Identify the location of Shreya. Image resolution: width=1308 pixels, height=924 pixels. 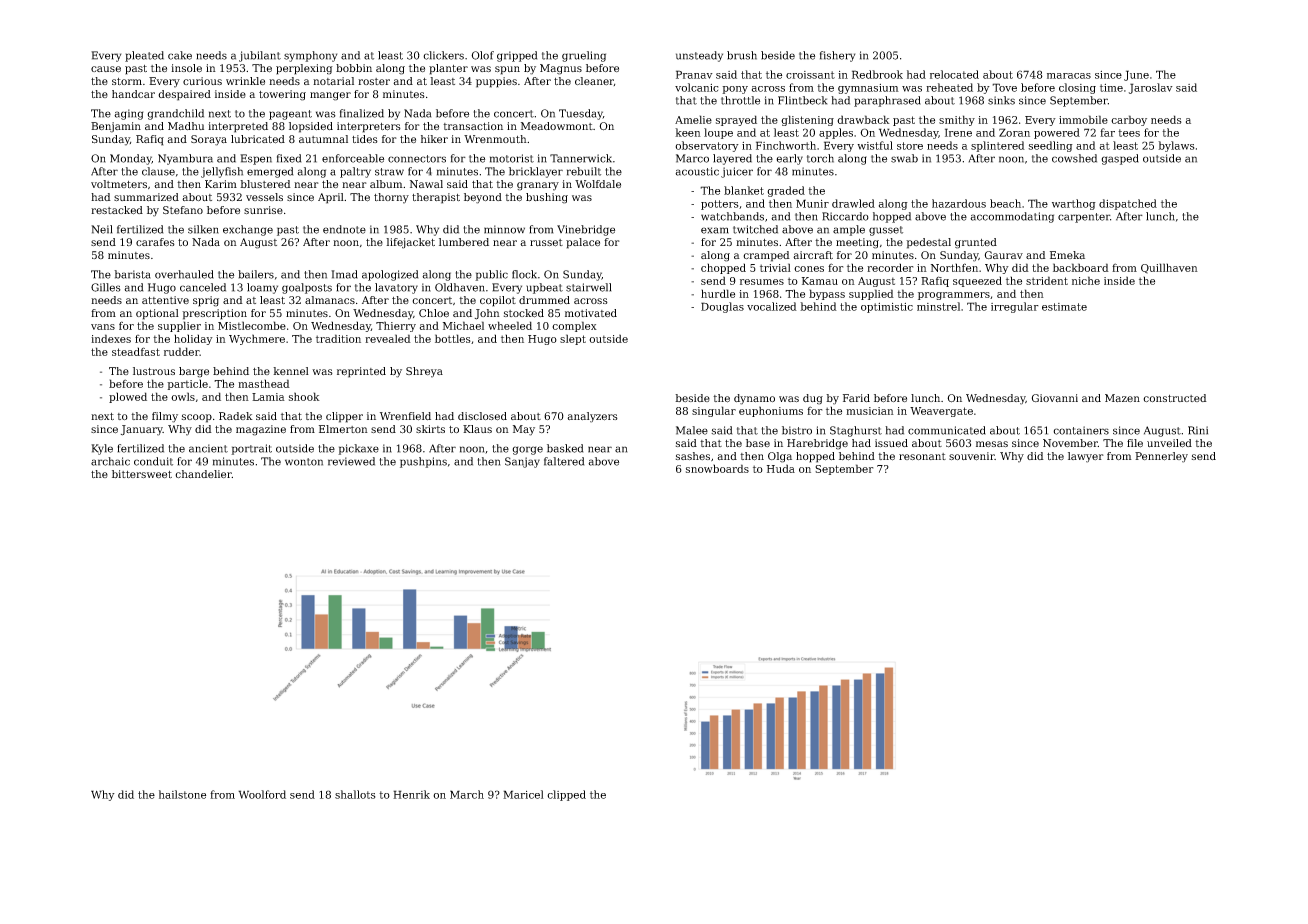
(424, 372).
